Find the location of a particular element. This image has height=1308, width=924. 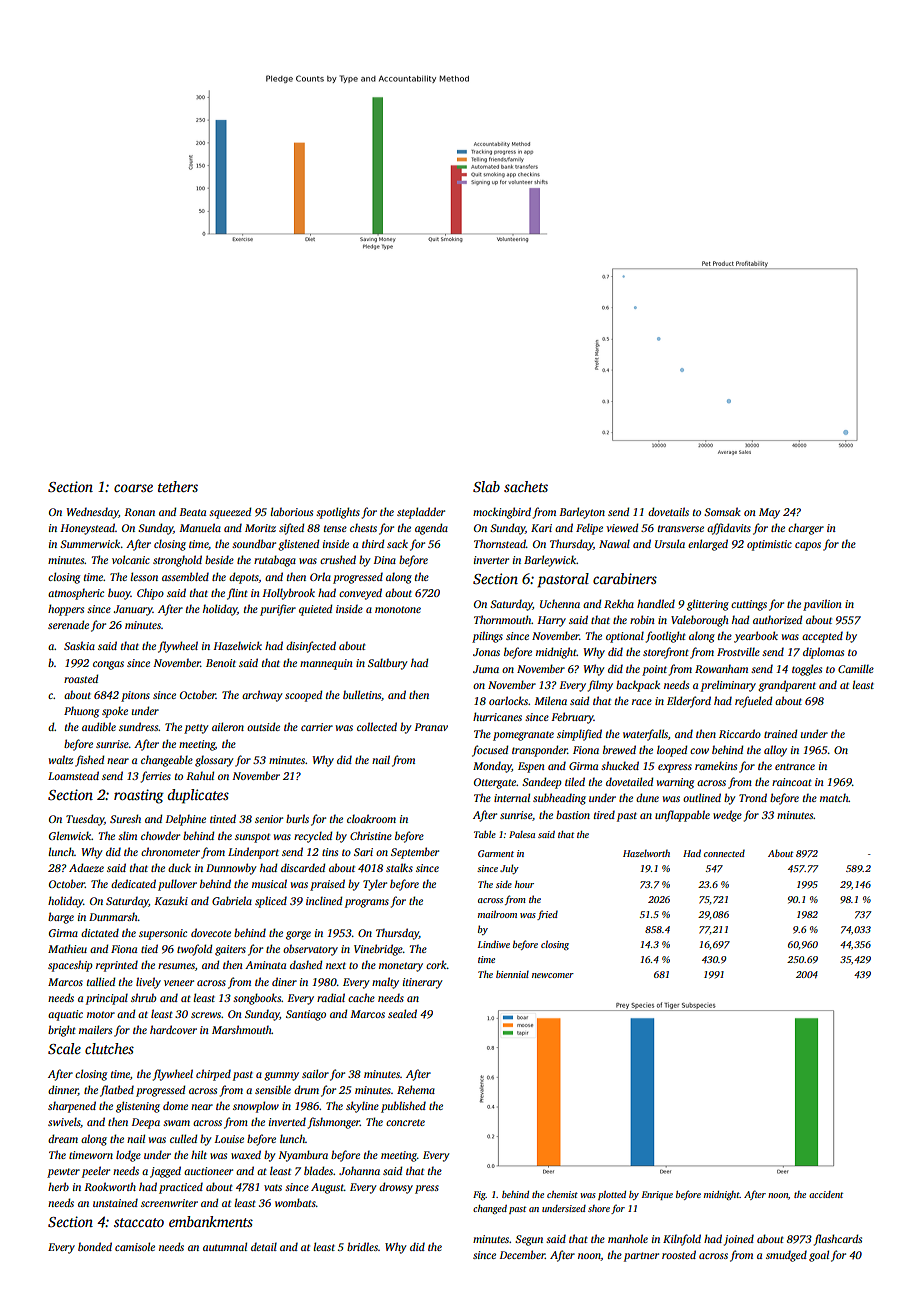

mailers is located at coordinates (95, 1029).
